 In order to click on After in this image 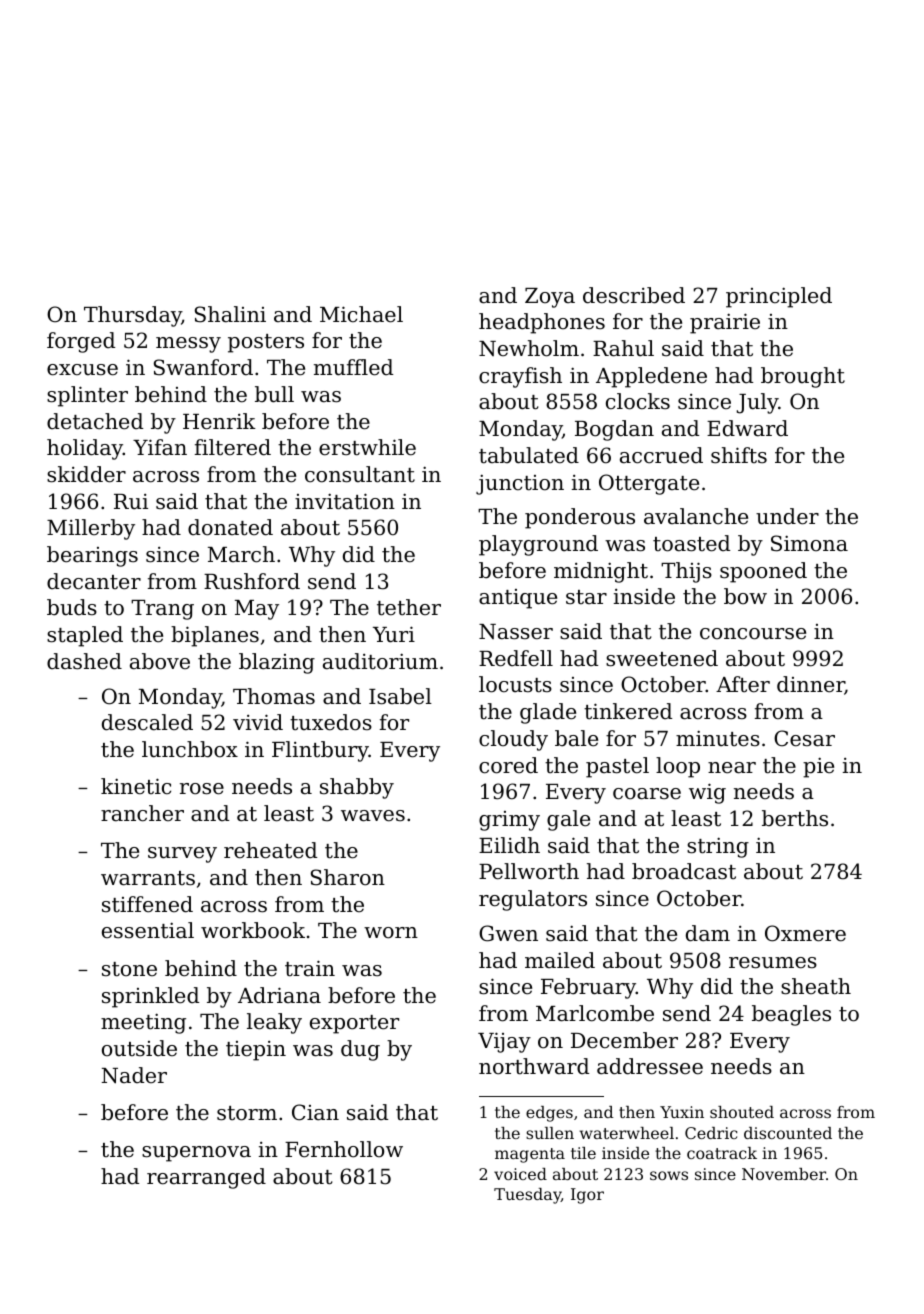, I will do `click(743, 684)`.
